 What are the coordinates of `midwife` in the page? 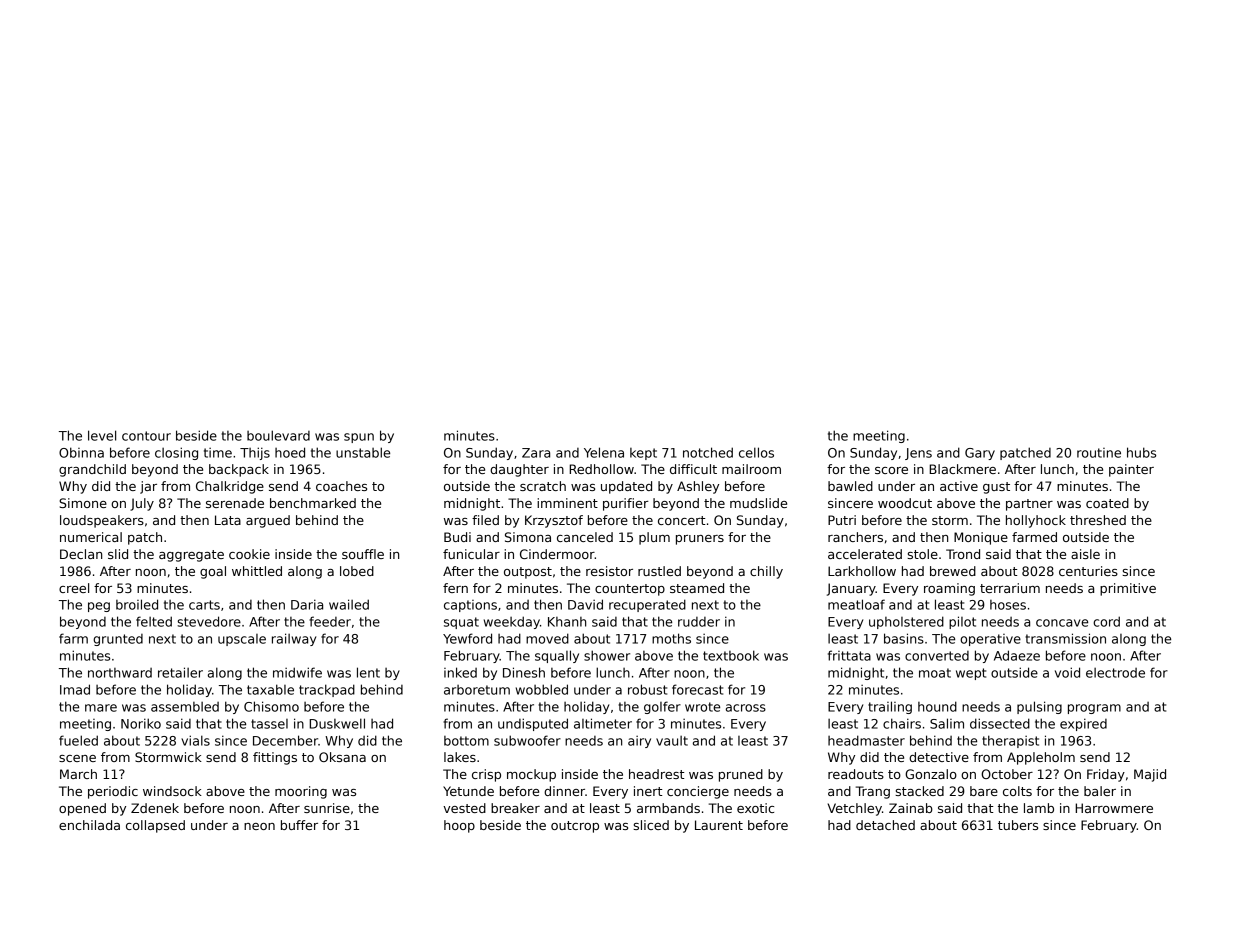 It's located at (297, 672).
